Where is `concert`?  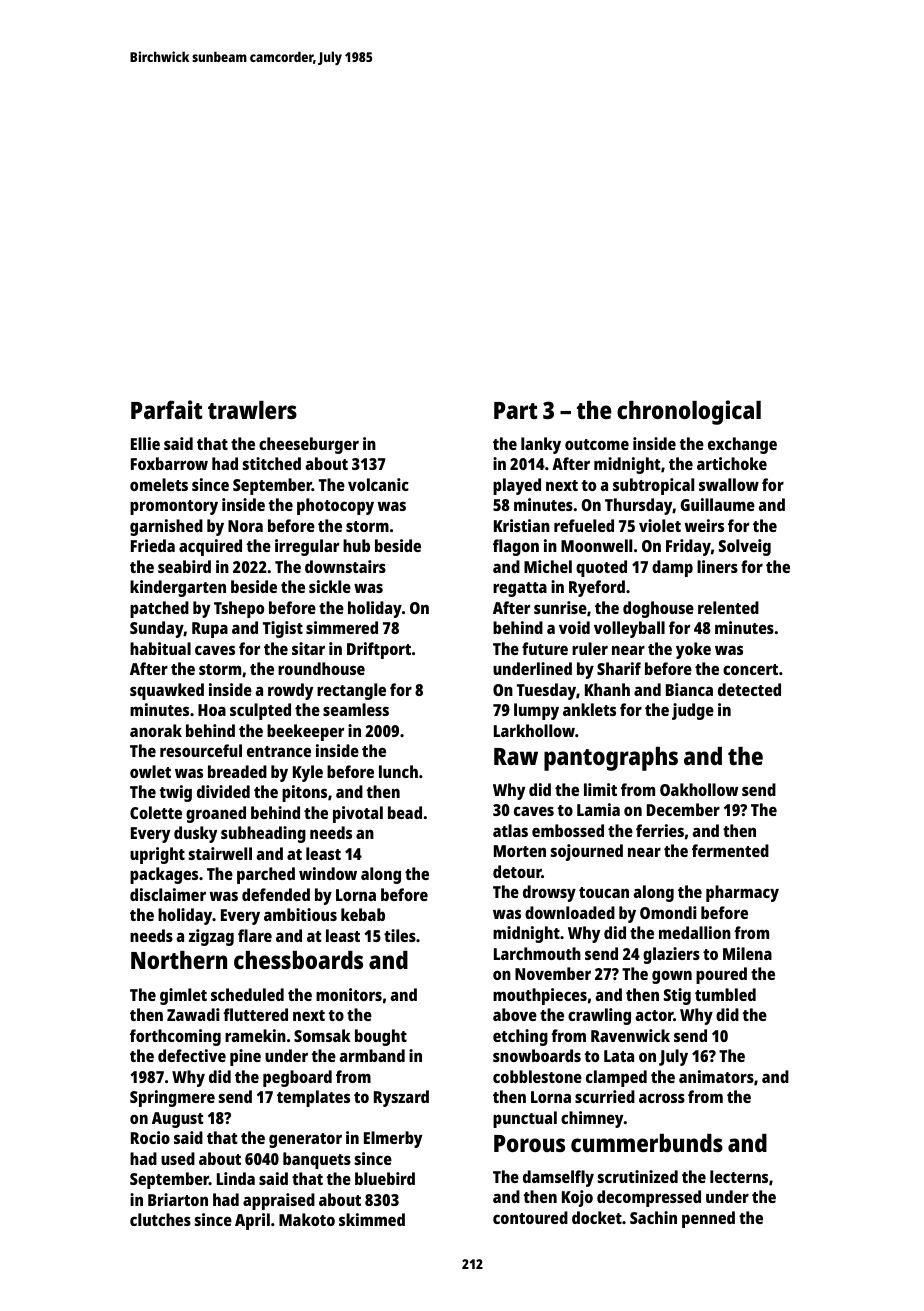
concert is located at coordinates (750, 669).
